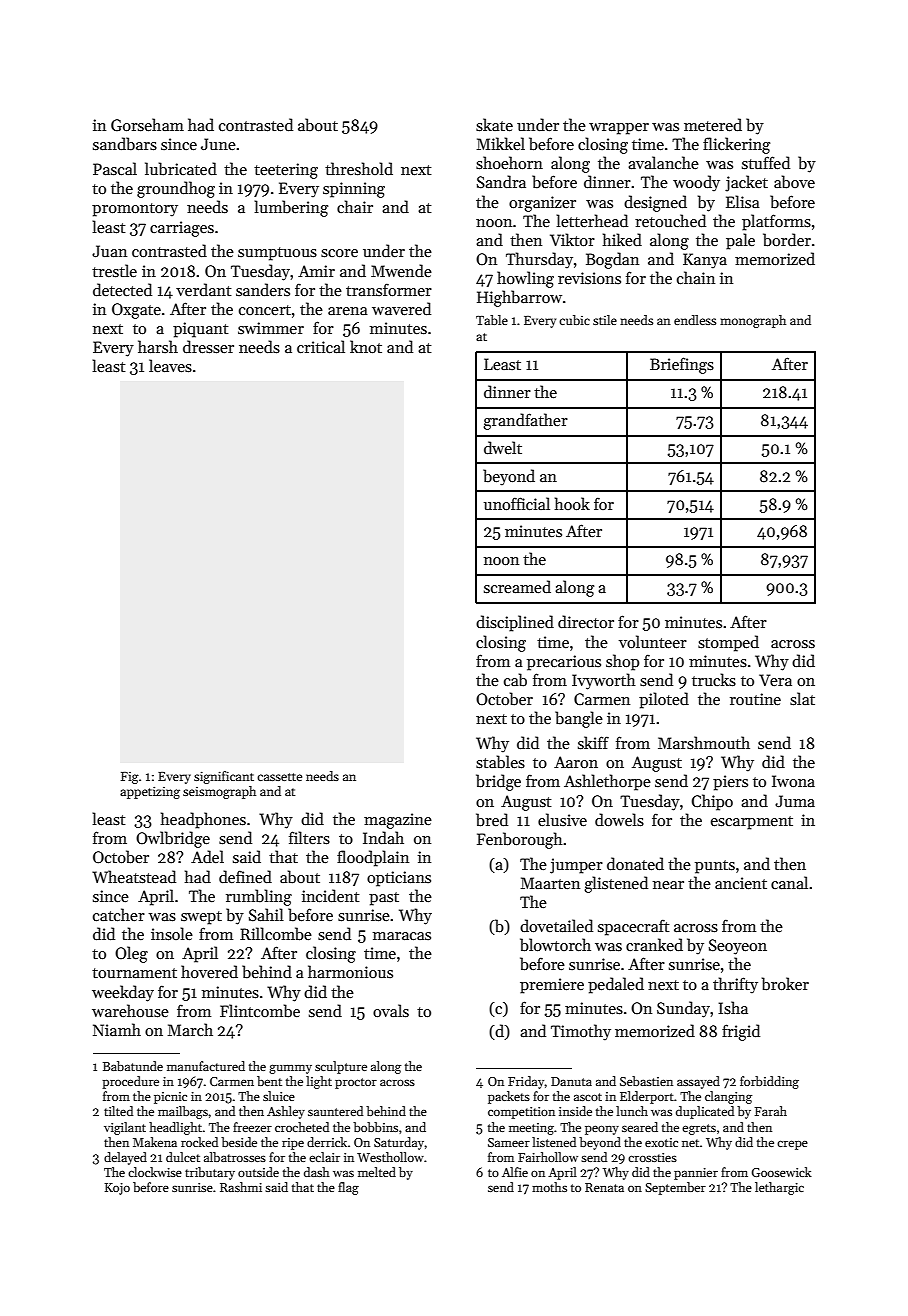  I want to click on monograph, so click(753, 321).
